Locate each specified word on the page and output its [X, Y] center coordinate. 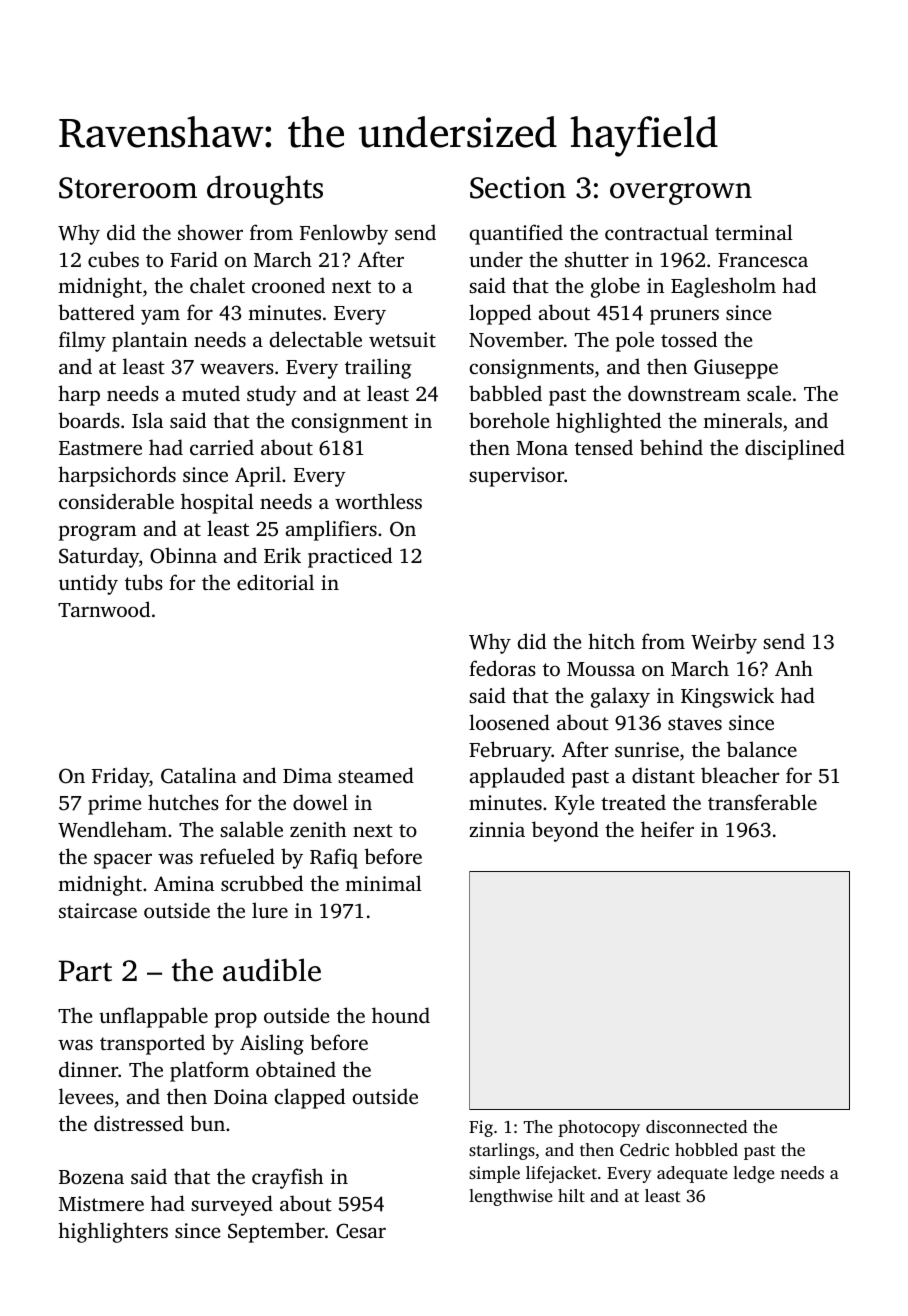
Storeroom [128, 188]
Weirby [724, 643]
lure [270, 910]
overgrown [681, 194]
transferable [762, 802]
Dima [307, 775]
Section [518, 187]
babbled [505, 393]
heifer [667, 829]
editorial [275, 582]
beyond [565, 831]
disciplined [795, 449]
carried [222, 447]
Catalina [198, 775]
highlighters [113, 1232]
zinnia [497, 829]
